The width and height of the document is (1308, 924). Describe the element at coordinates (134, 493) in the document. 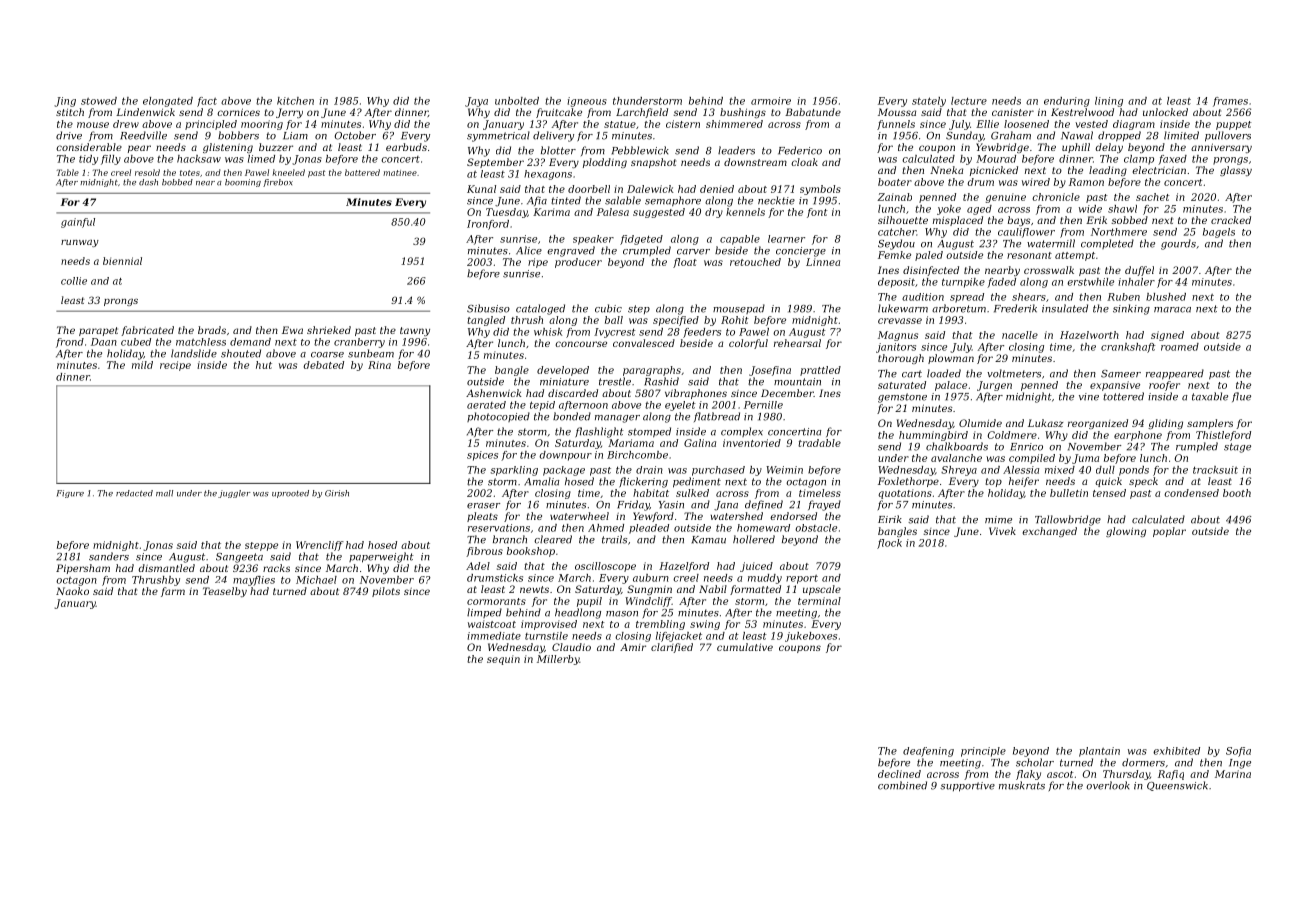

I see `redacted` at that location.
